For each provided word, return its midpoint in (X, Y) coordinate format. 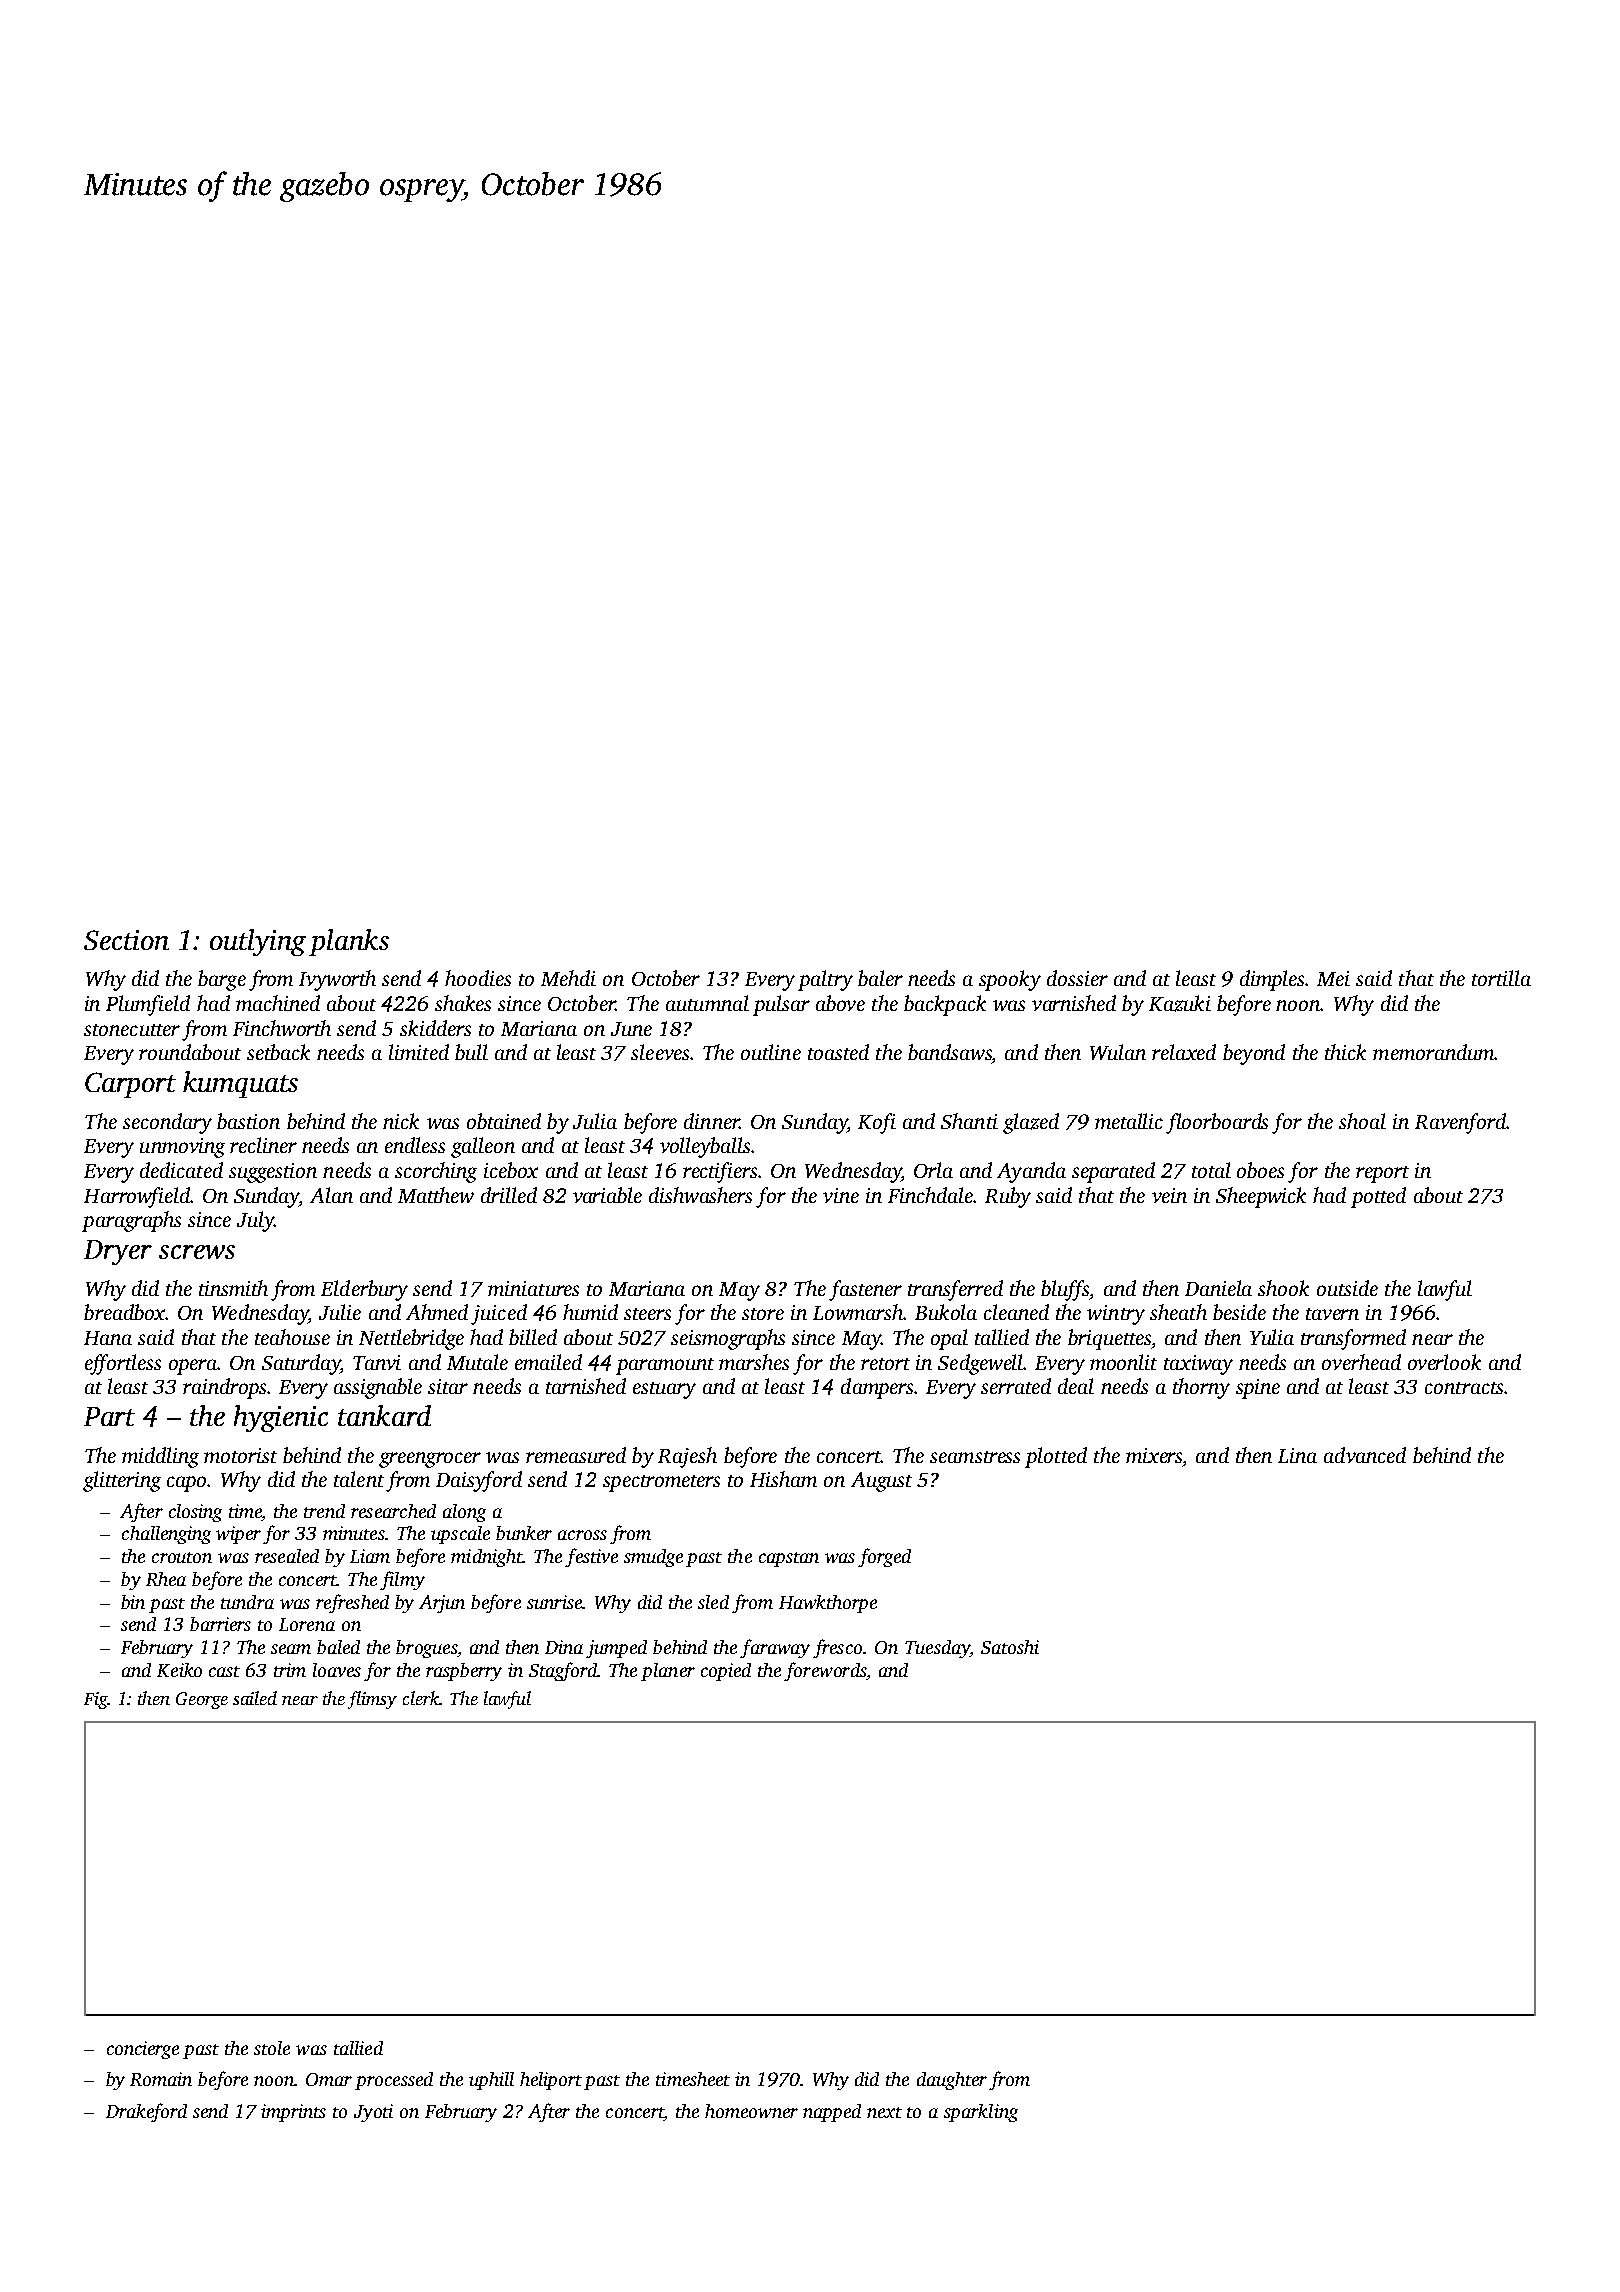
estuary (664, 1390)
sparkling (981, 2113)
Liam (370, 1556)
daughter (952, 2081)
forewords (825, 1671)
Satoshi (1010, 1647)
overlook (1444, 1362)
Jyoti (373, 2113)
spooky (1010, 980)
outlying (258, 942)
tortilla (1501, 978)
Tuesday (937, 1649)
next (884, 2112)
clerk (421, 1698)
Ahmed (437, 1312)
